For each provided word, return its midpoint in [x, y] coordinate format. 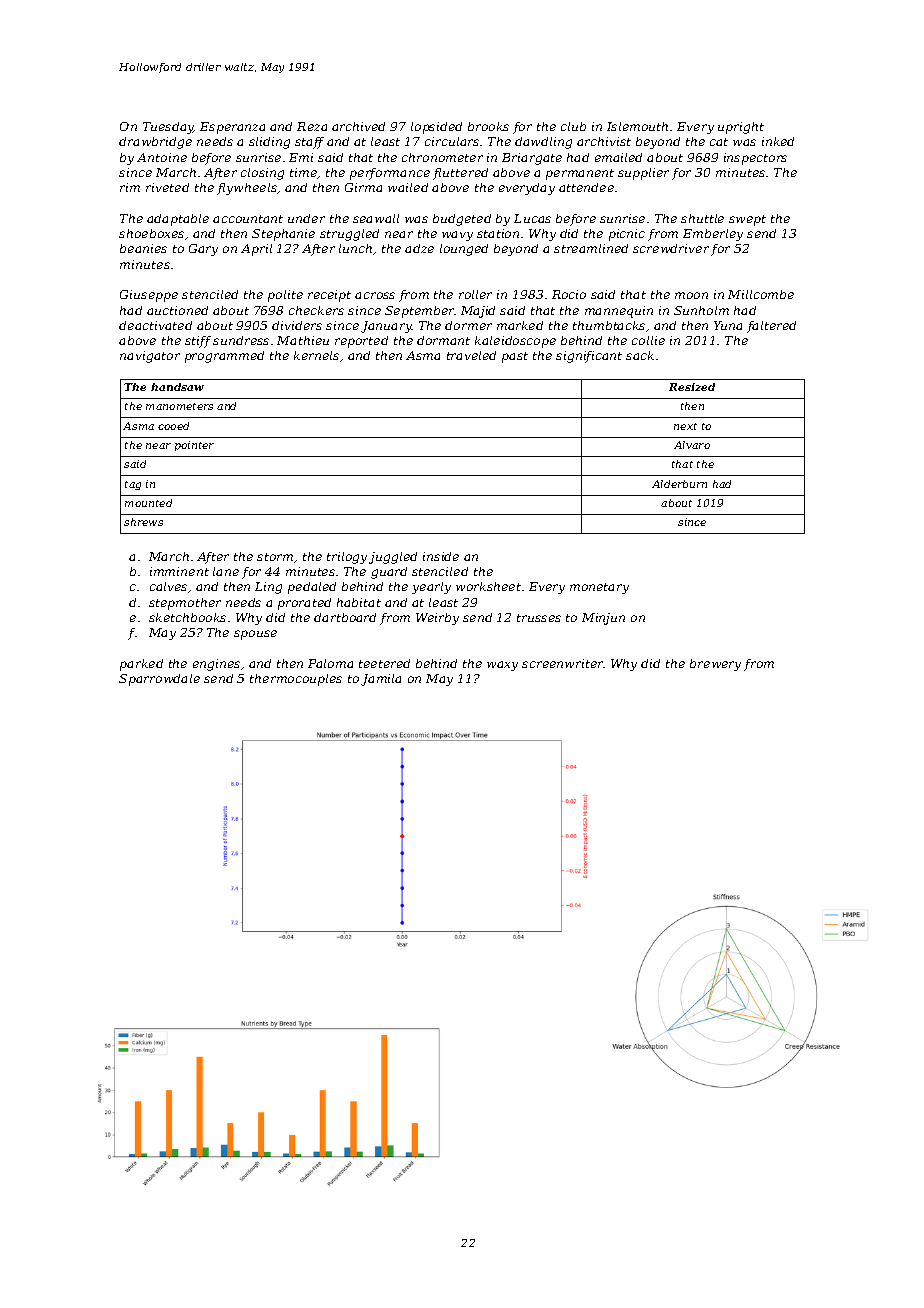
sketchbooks [187, 617]
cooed [173, 426]
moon [691, 295]
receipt [329, 296]
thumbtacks [609, 325]
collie [648, 340]
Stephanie [283, 235]
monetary [599, 588]
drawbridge [155, 143]
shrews [143, 522]
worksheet [488, 586]
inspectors [755, 159]
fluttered [460, 174]
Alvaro [692, 445]
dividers [297, 325]
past [515, 357]
